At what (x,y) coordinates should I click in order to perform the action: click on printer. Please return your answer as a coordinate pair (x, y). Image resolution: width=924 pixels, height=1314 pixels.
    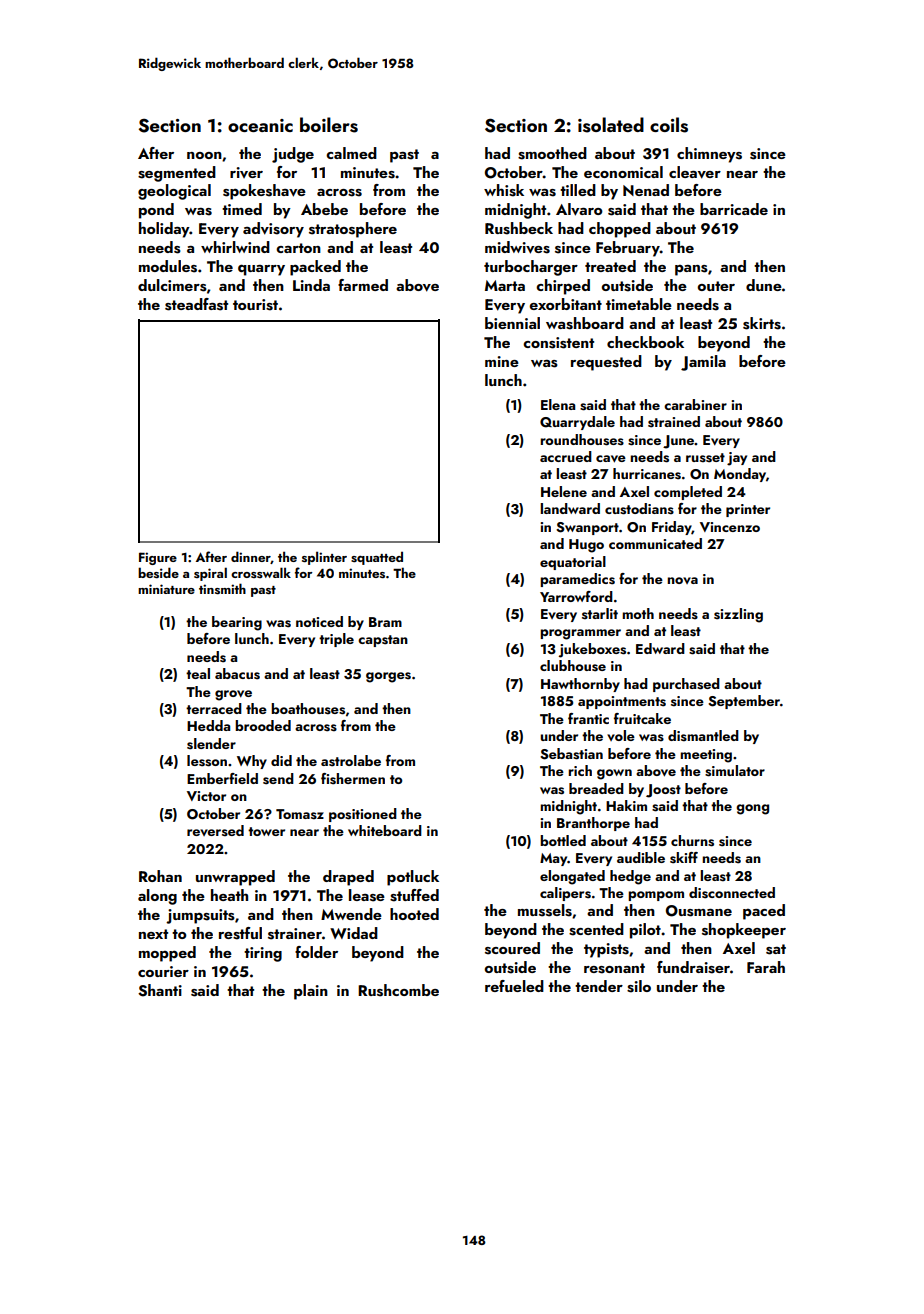
    Looking at the image, I should click on (748, 510).
